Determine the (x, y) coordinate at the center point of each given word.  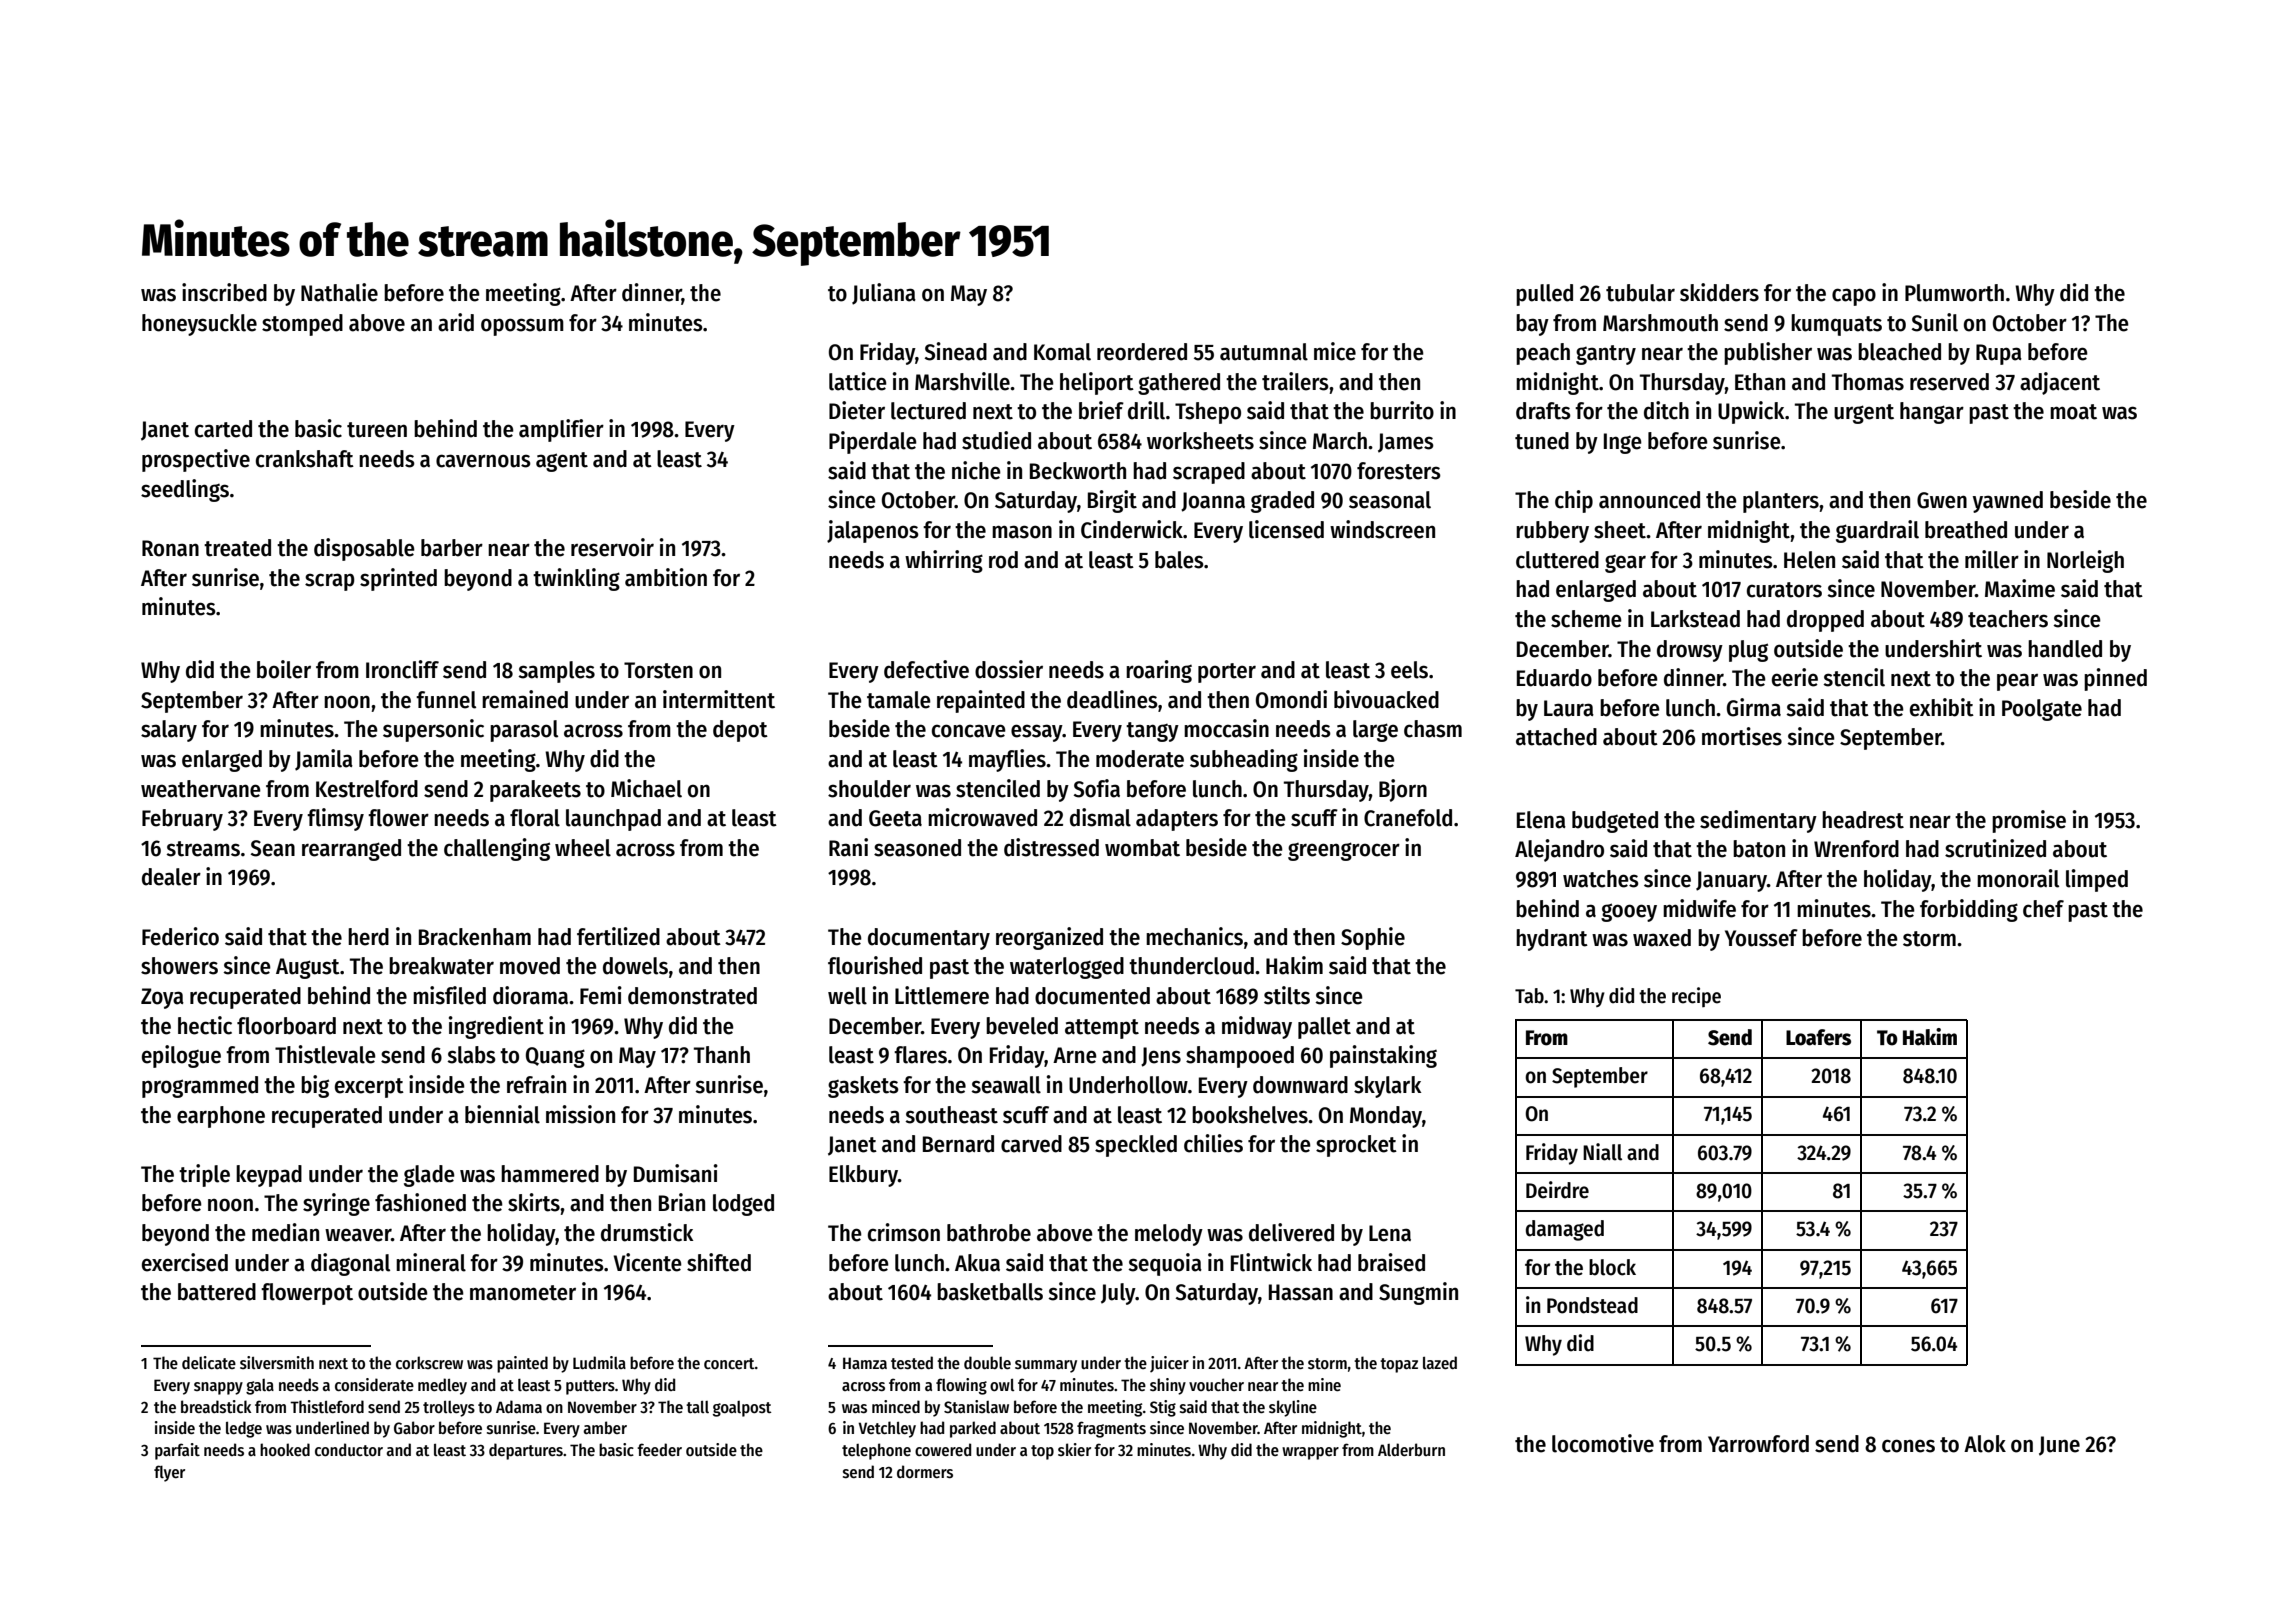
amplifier (561, 430)
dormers (925, 1471)
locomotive (1603, 1443)
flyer (169, 1473)
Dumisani (676, 1173)
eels (1409, 670)
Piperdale (873, 442)
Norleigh (2085, 561)
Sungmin (1418, 1293)
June (2059, 1446)
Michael (646, 788)
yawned (2008, 502)
